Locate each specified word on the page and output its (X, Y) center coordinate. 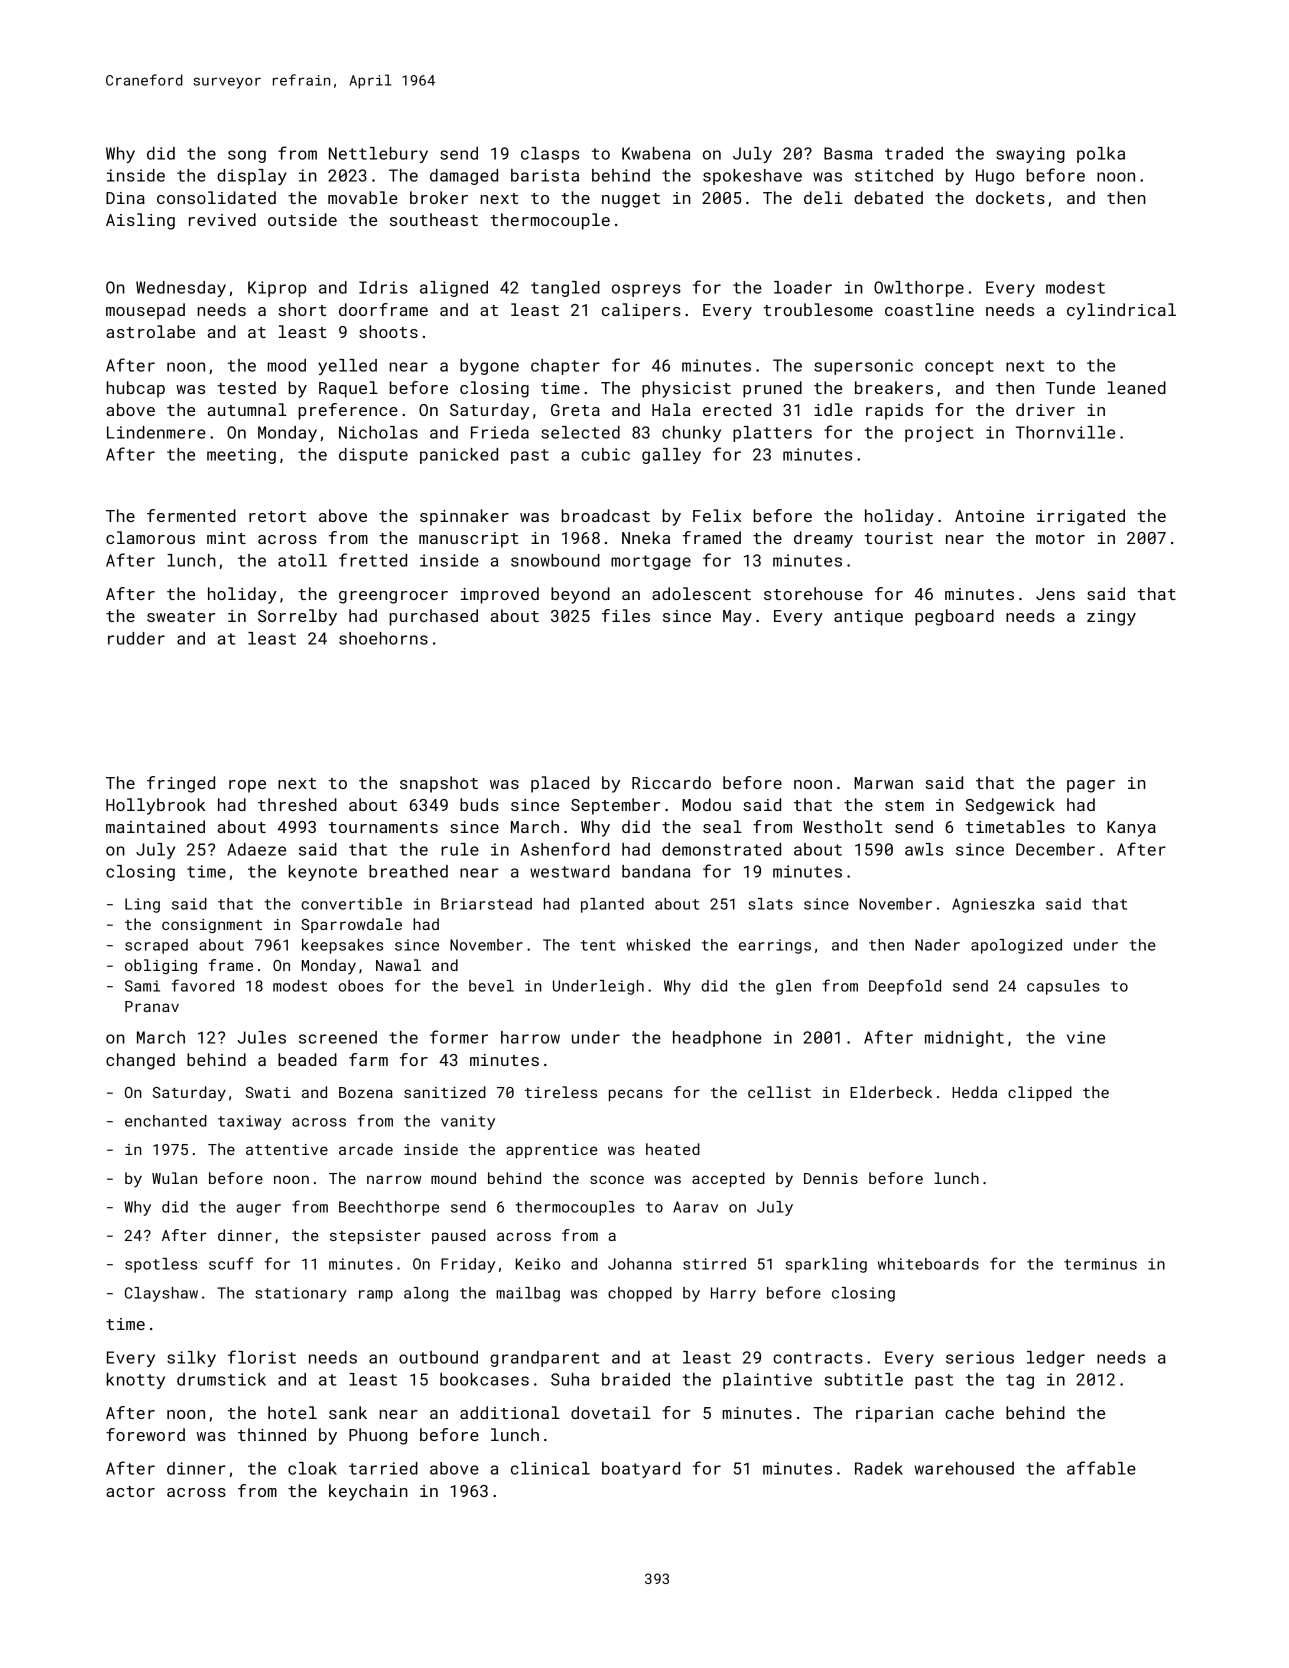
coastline (929, 309)
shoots (388, 331)
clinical (550, 1468)
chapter (565, 367)
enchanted (166, 1121)
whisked (658, 945)
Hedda (974, 1092)
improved (500, 595)
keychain (368, 1492)
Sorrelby (297, 617)
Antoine (989, 516)
